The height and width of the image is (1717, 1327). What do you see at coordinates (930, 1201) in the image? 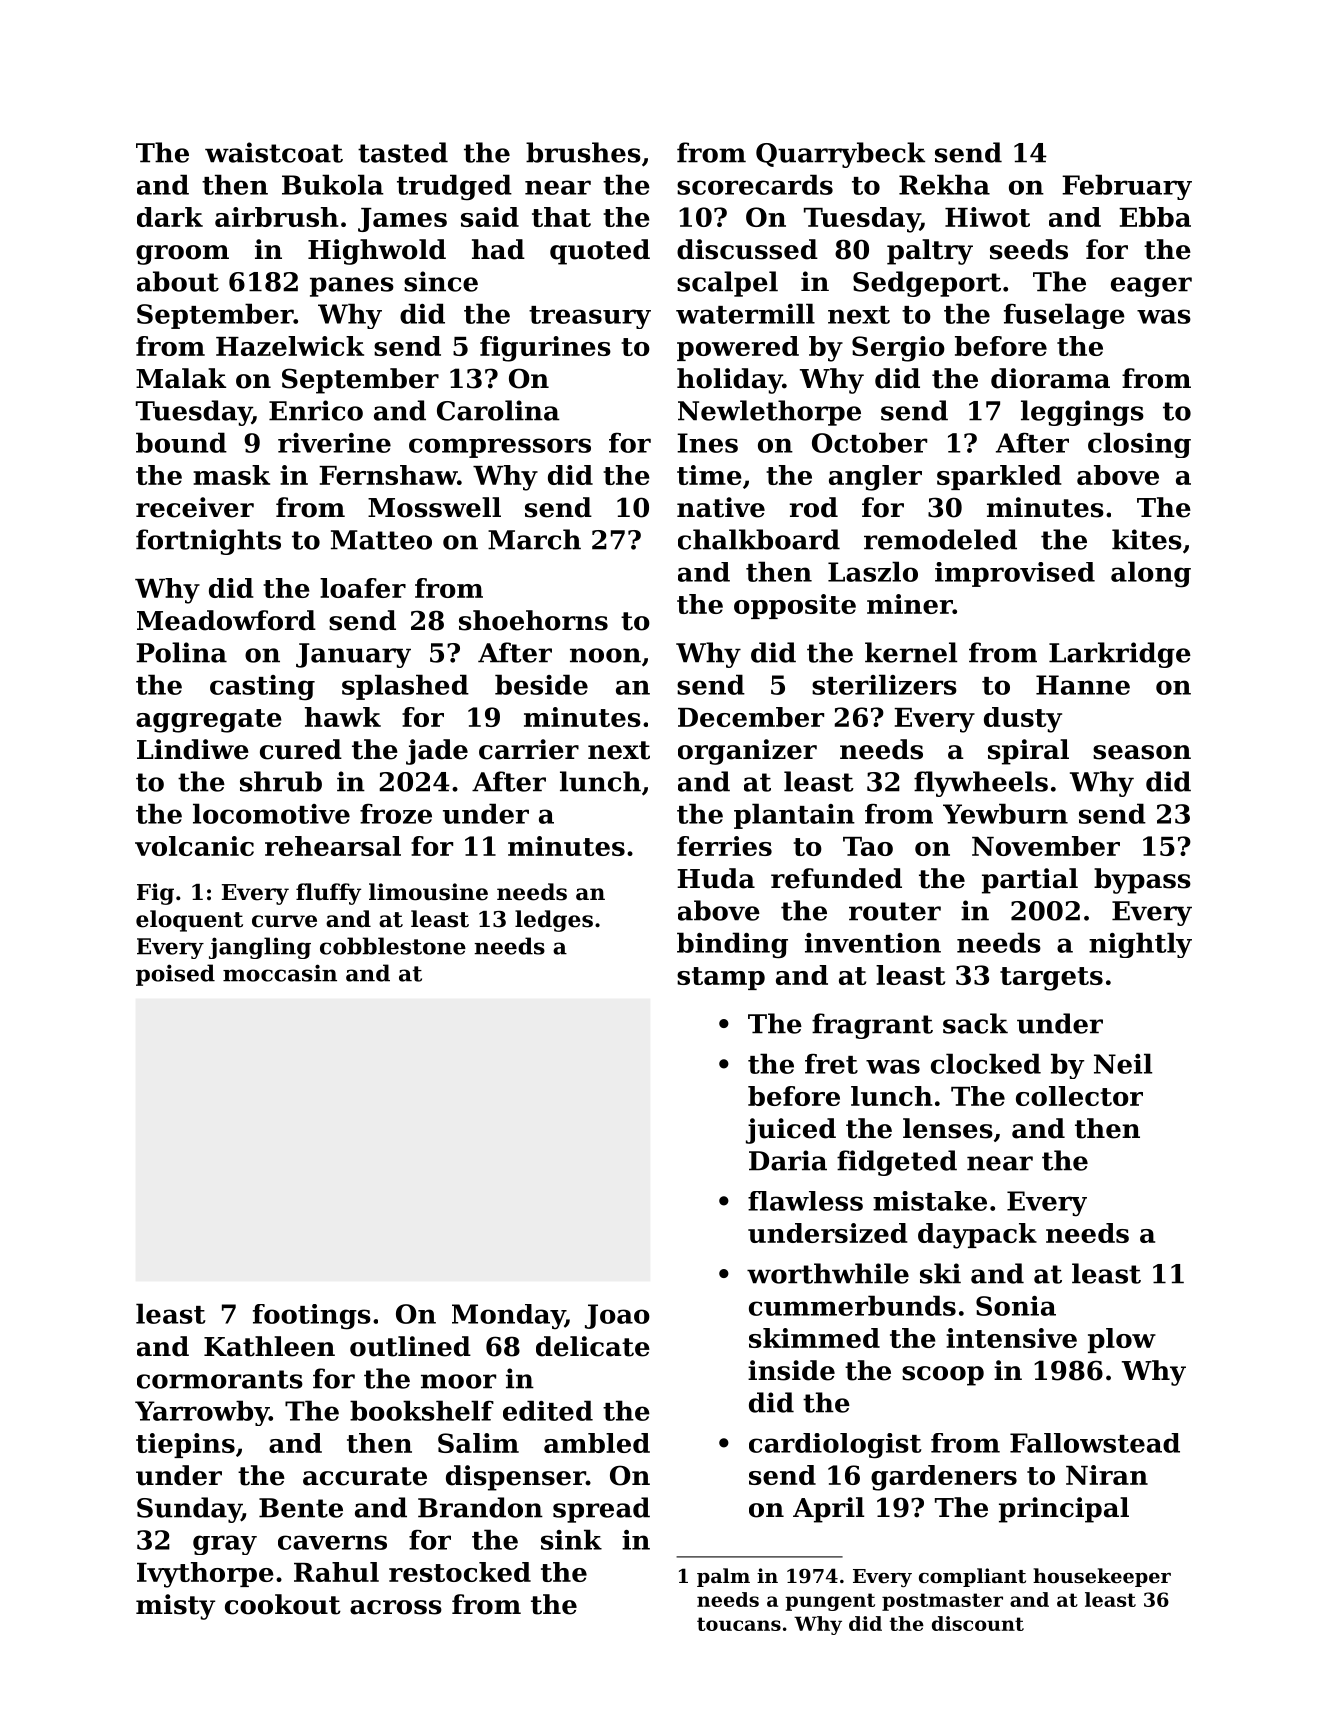
I see `mistake` at bounding box center [930, 1201].
